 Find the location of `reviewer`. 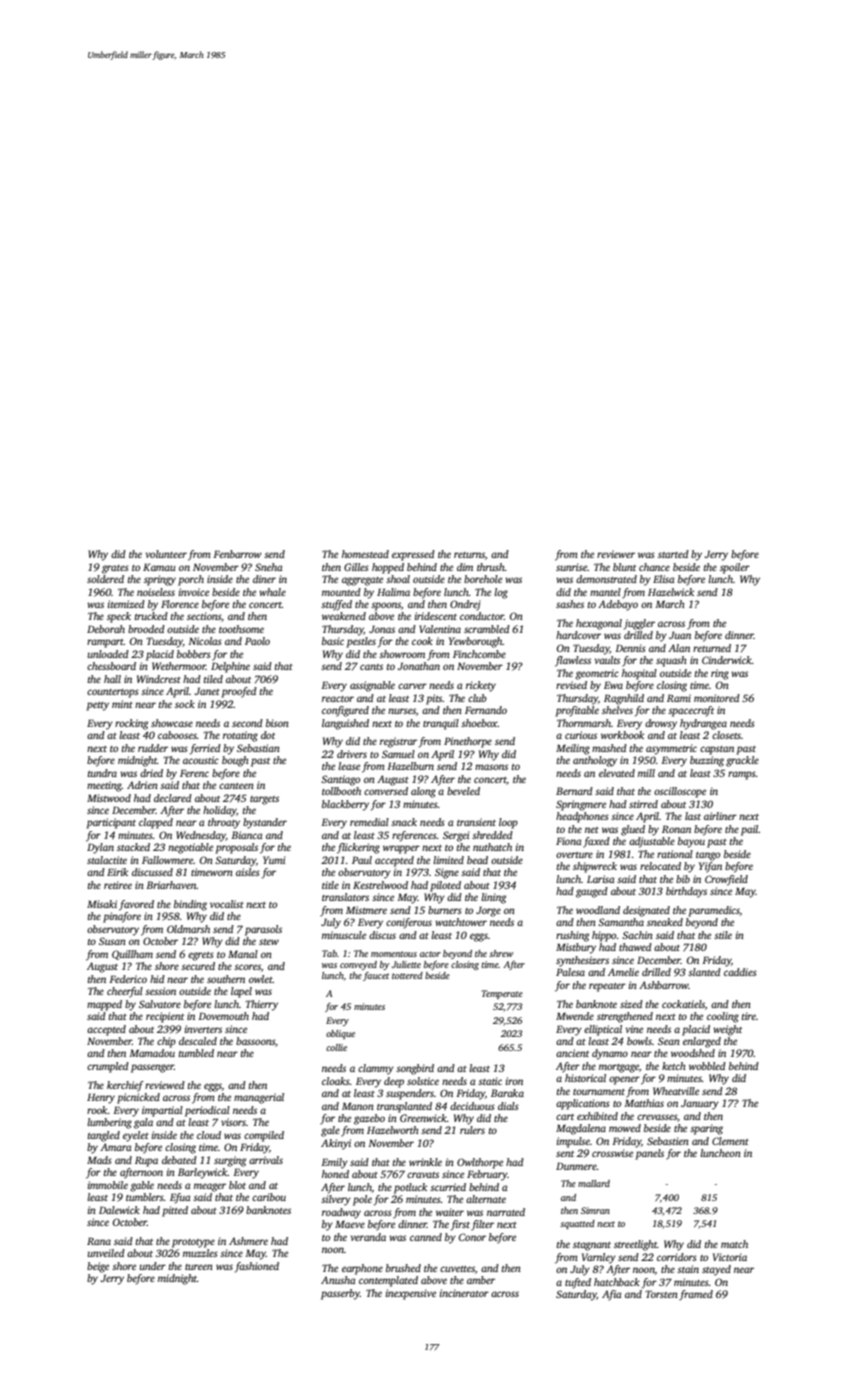

reviewer is located at coordinates (616, 554).
